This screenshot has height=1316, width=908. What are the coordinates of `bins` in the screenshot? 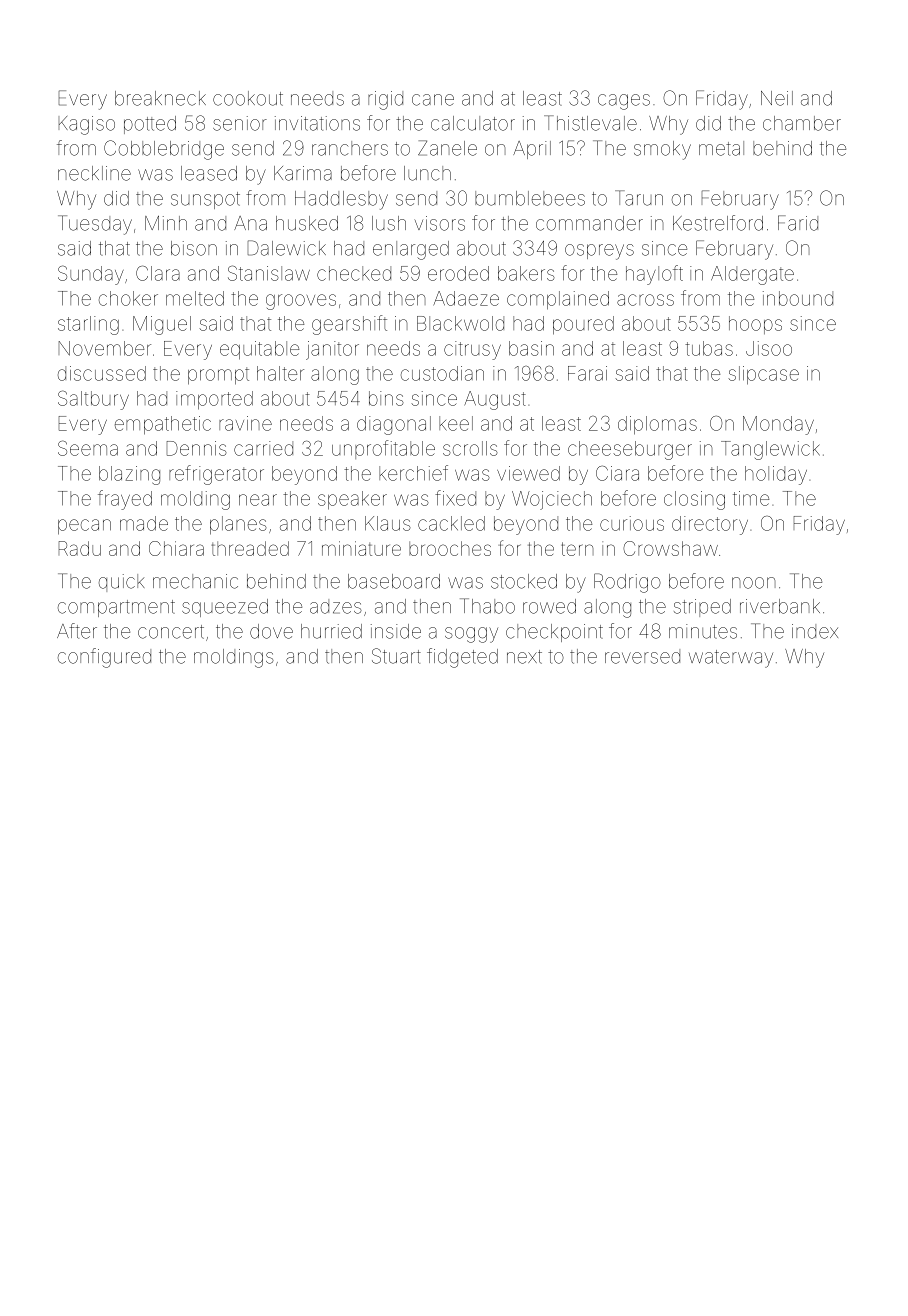 It's located at (386, 398).
